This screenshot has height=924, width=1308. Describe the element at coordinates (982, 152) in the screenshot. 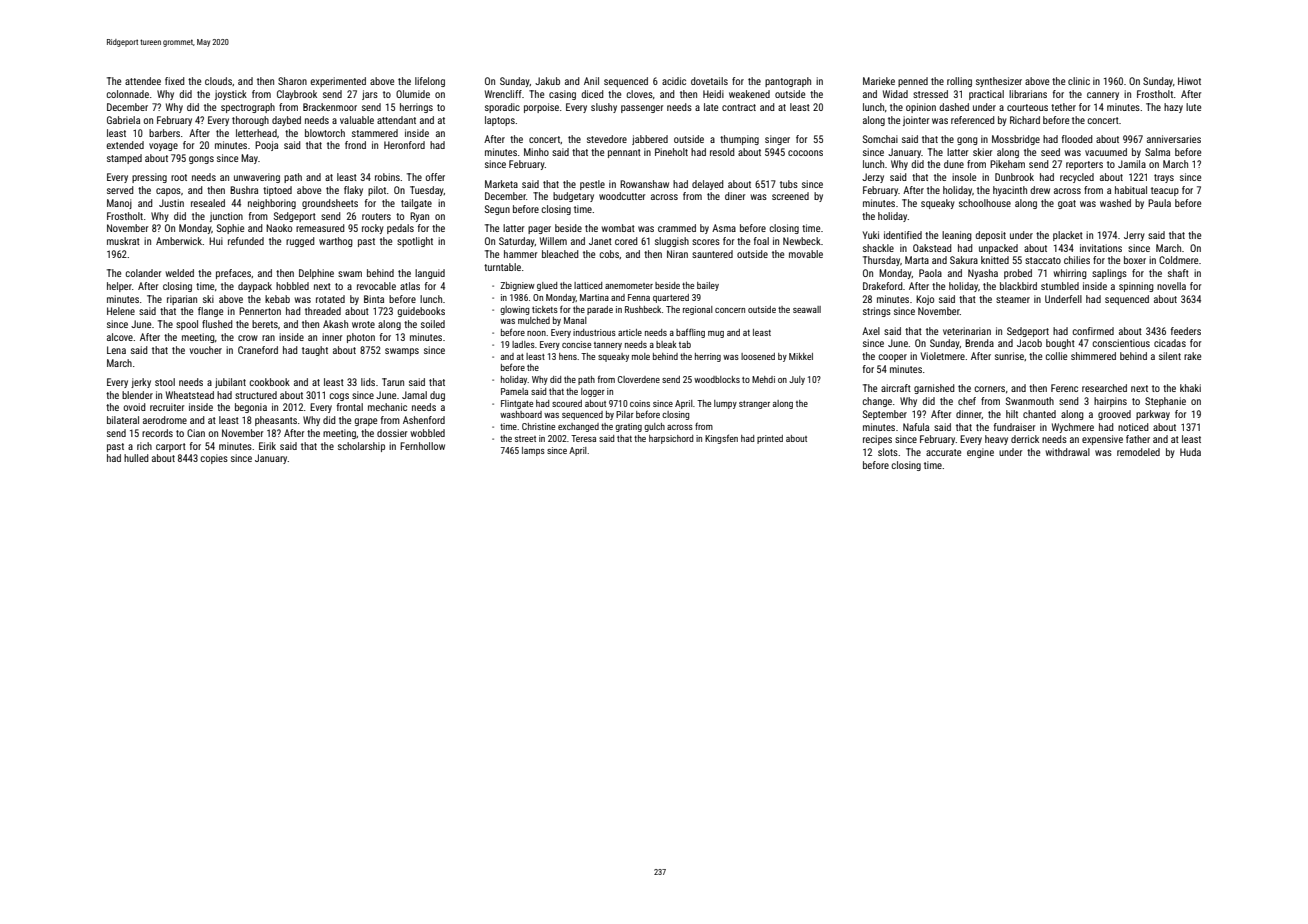

I see `skier` at that location.
